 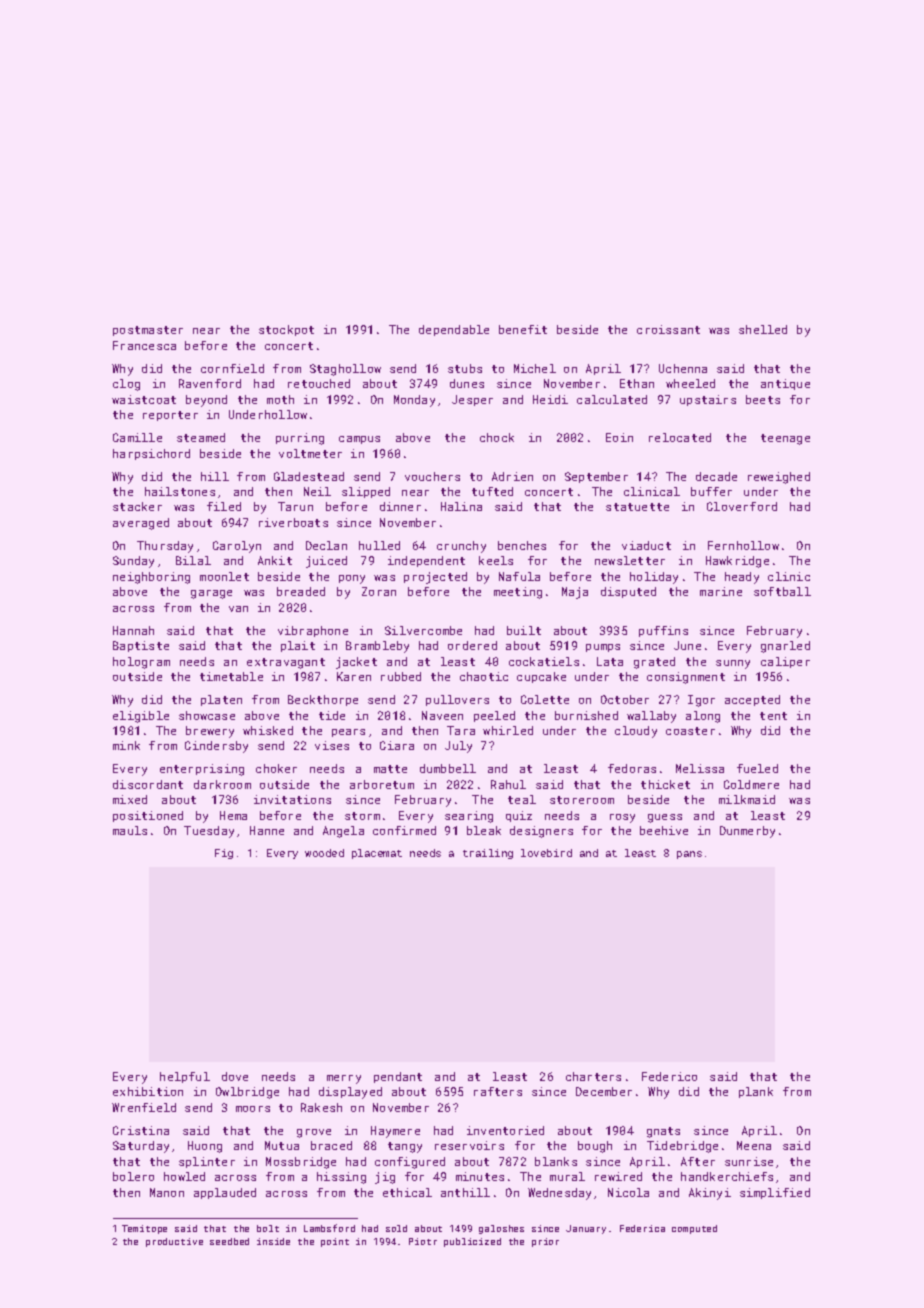 I want to click on sunrise, so click(x=749, y=1161).
